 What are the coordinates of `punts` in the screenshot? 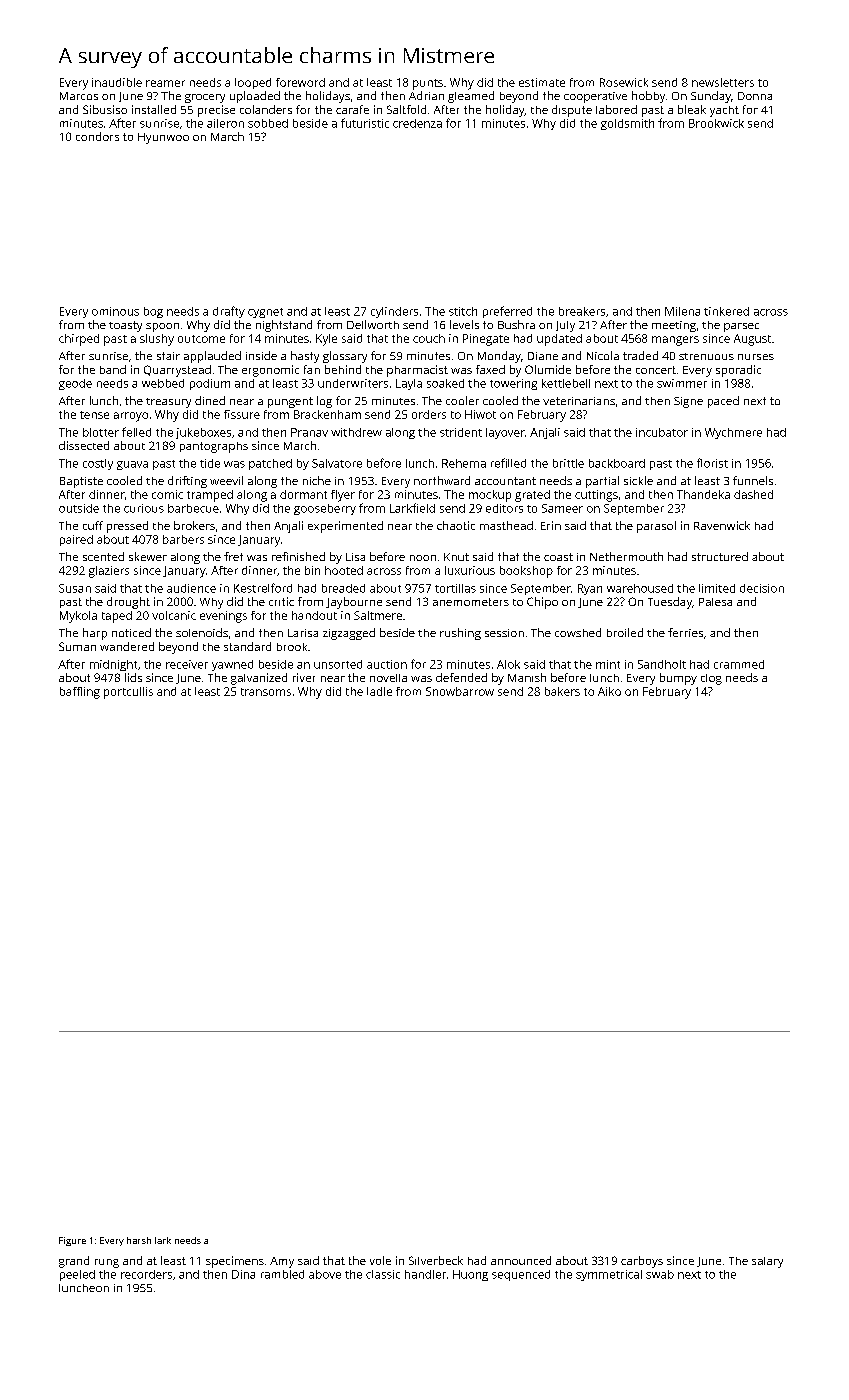 It's located at (428, 84).
